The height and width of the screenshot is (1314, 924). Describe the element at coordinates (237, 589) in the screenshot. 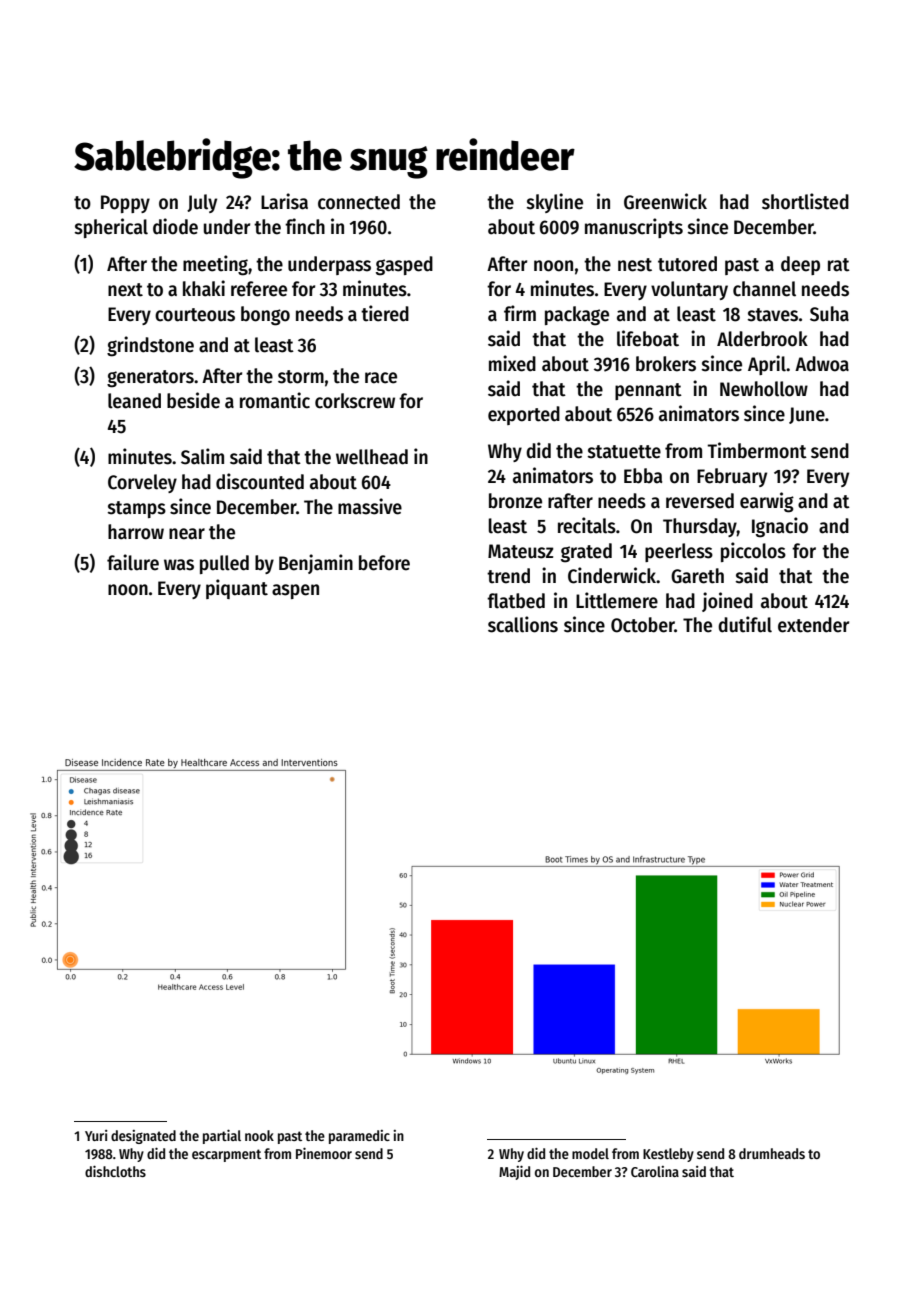

I see `piquant` at that location.
